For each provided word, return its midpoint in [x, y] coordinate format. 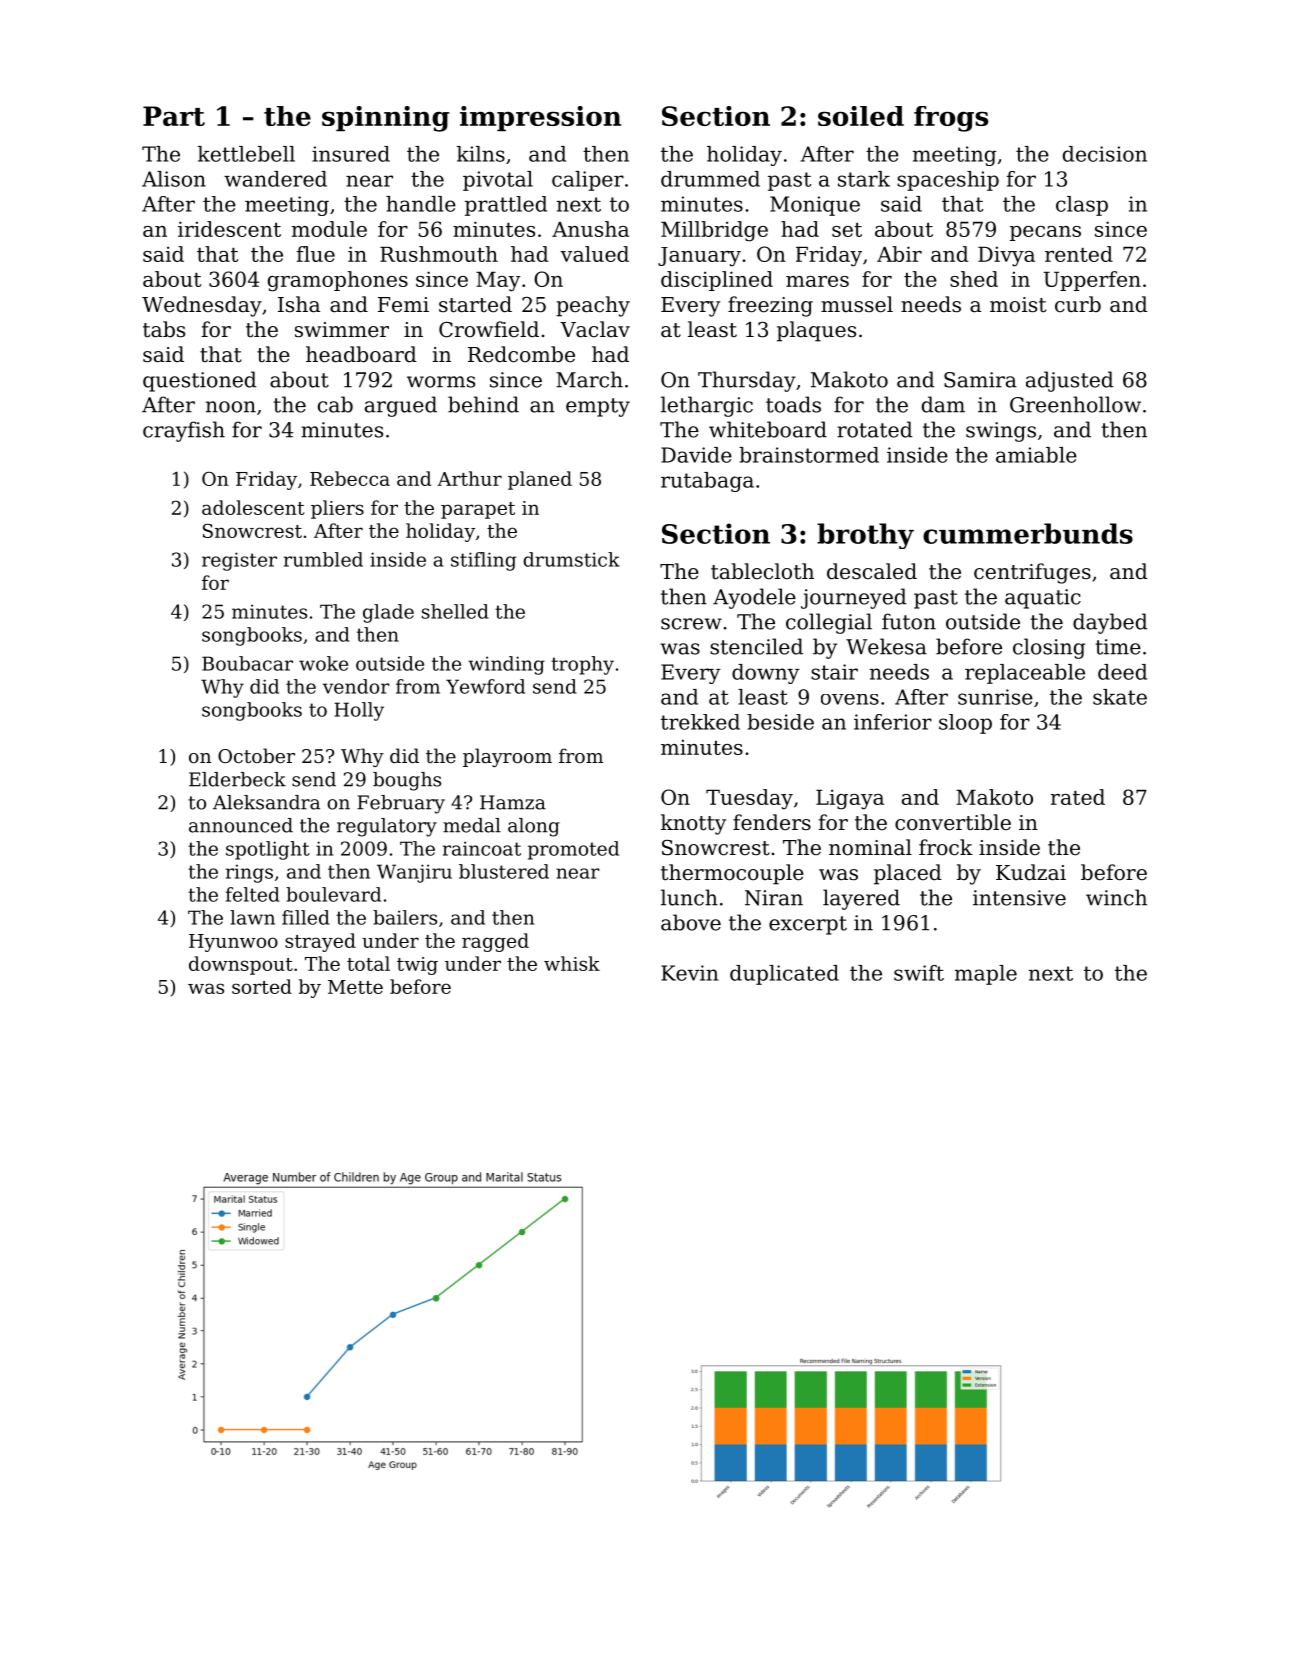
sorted [262, 986]
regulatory [387, 827]
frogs [951, 119]
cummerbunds [1028, 533]
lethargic [707, 406]
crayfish [184, 431]
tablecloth [762, 571]
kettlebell [246, 154]
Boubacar [247, 663]
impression [540, 118]
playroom [507, 757]
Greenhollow [1075, 404]
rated [1078, 797]
